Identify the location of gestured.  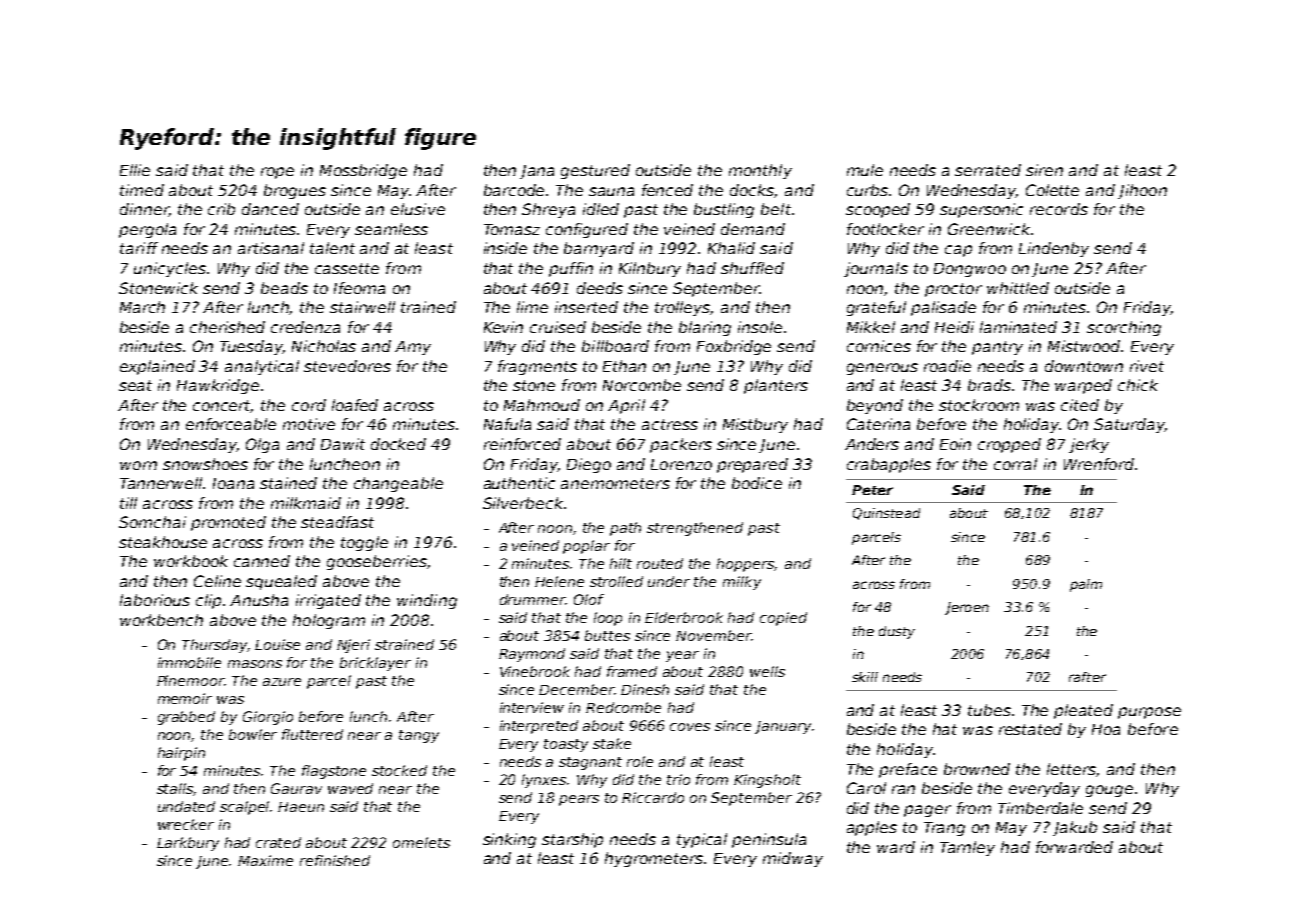
(595, 171).
